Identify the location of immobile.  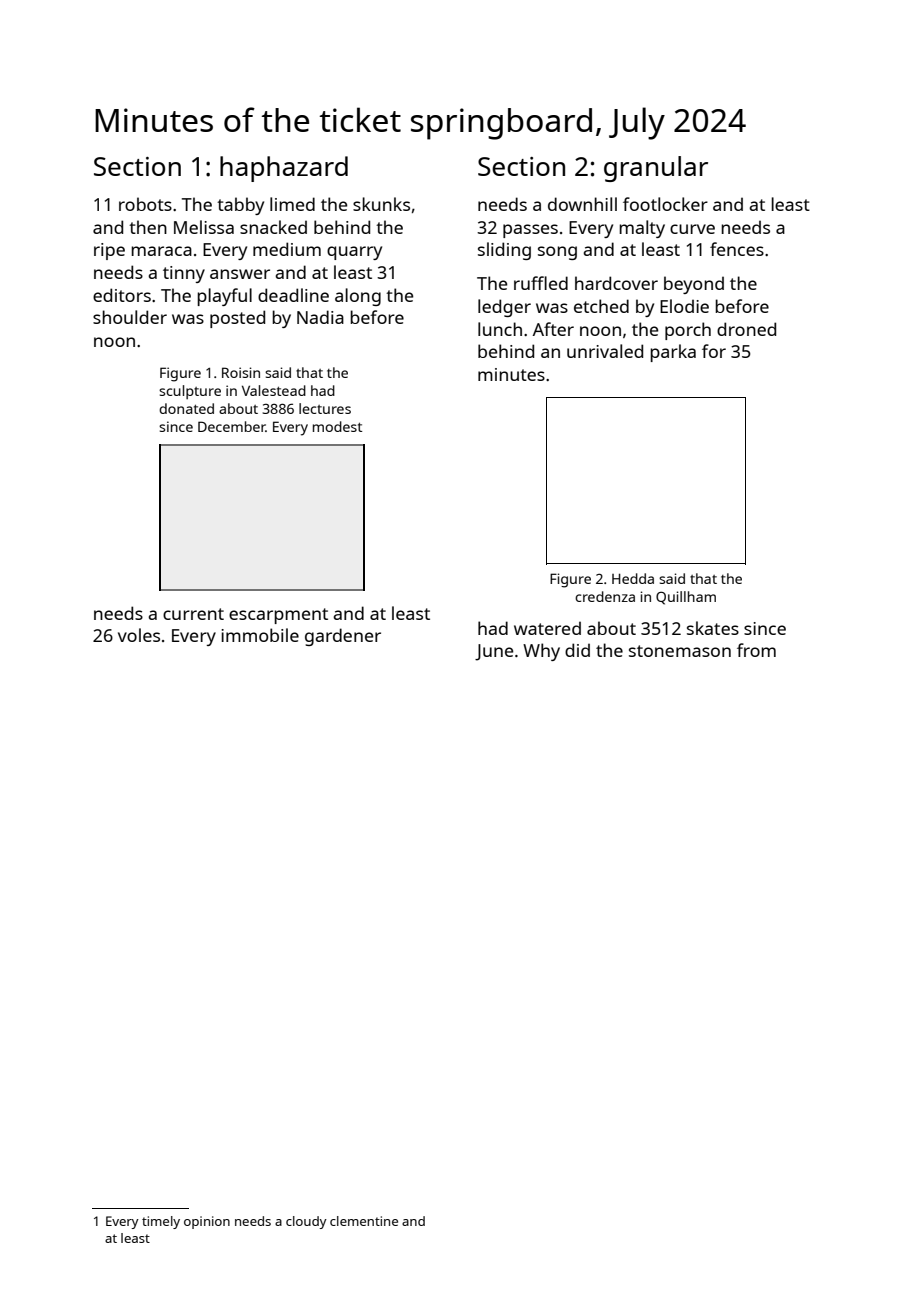
(260, 635).
